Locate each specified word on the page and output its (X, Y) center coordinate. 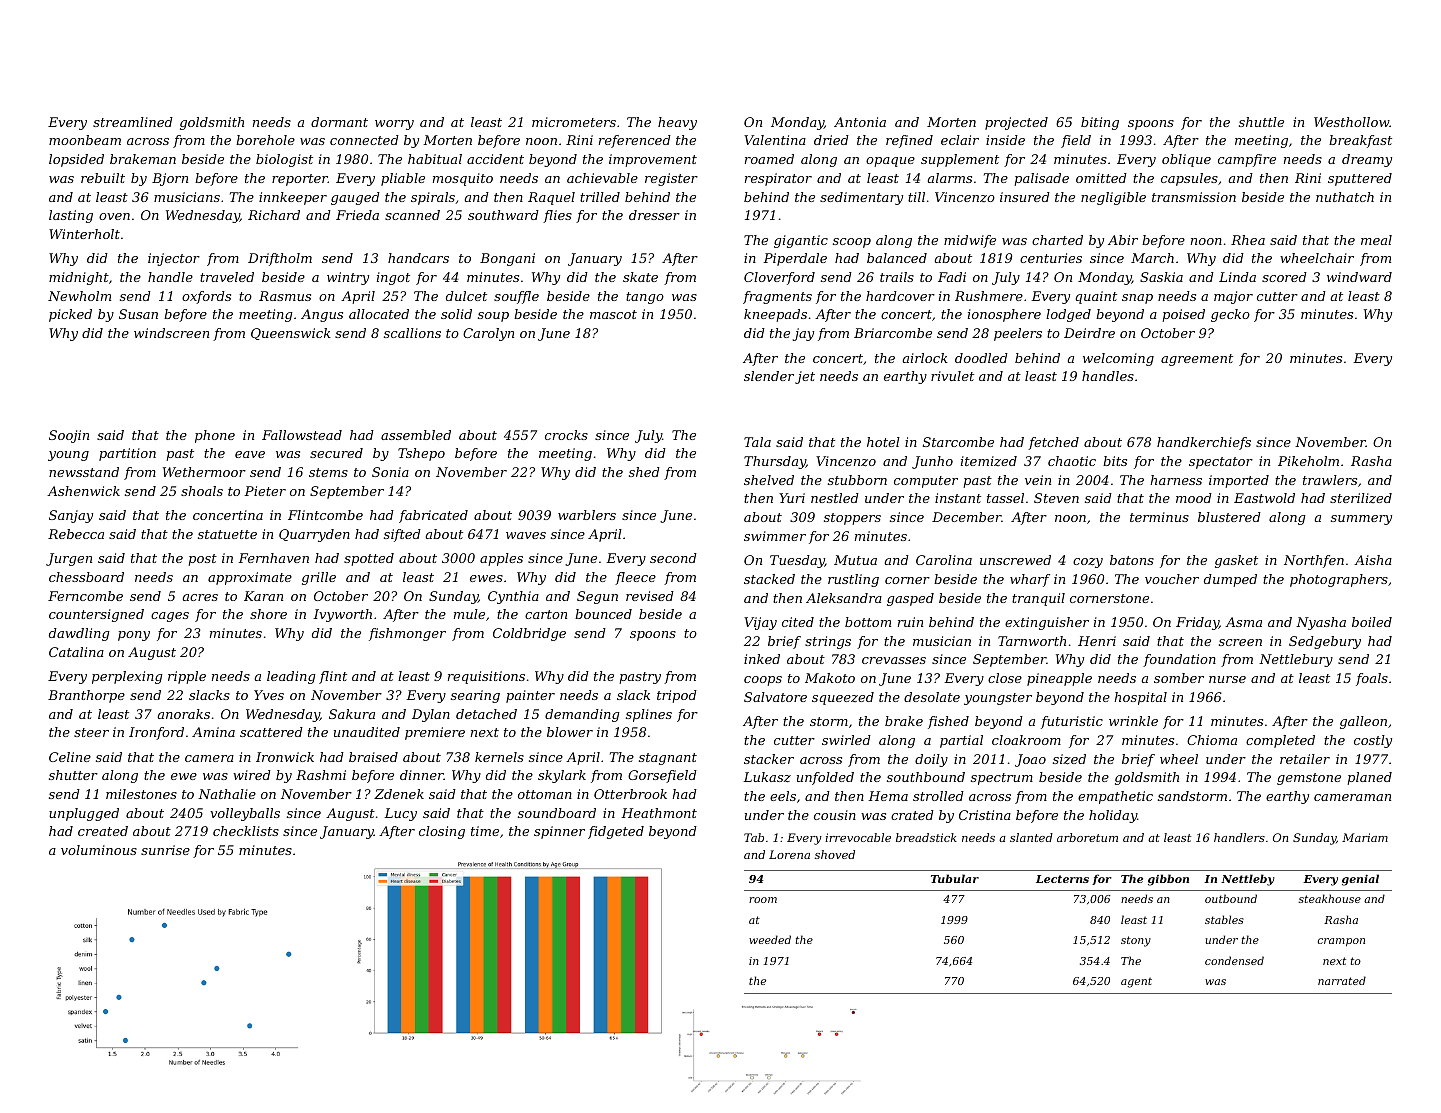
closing (442, 832)
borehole (265, 140)
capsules (1189, 179)
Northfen (1314, 561)
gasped (910, 599)
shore (268, 614)
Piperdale (795, 259)
